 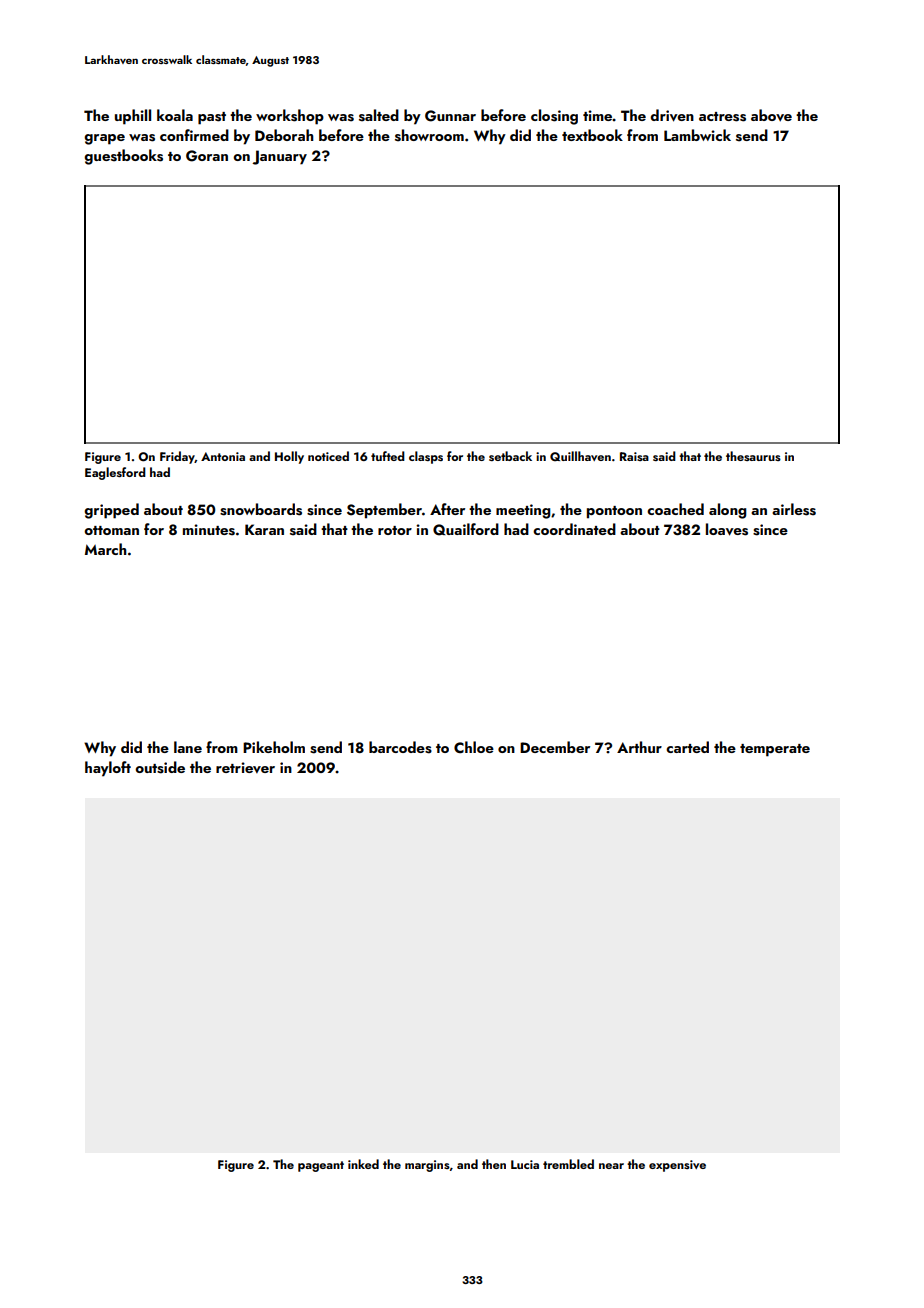 I want to click on expensive, so click(x=677, y=1166).
